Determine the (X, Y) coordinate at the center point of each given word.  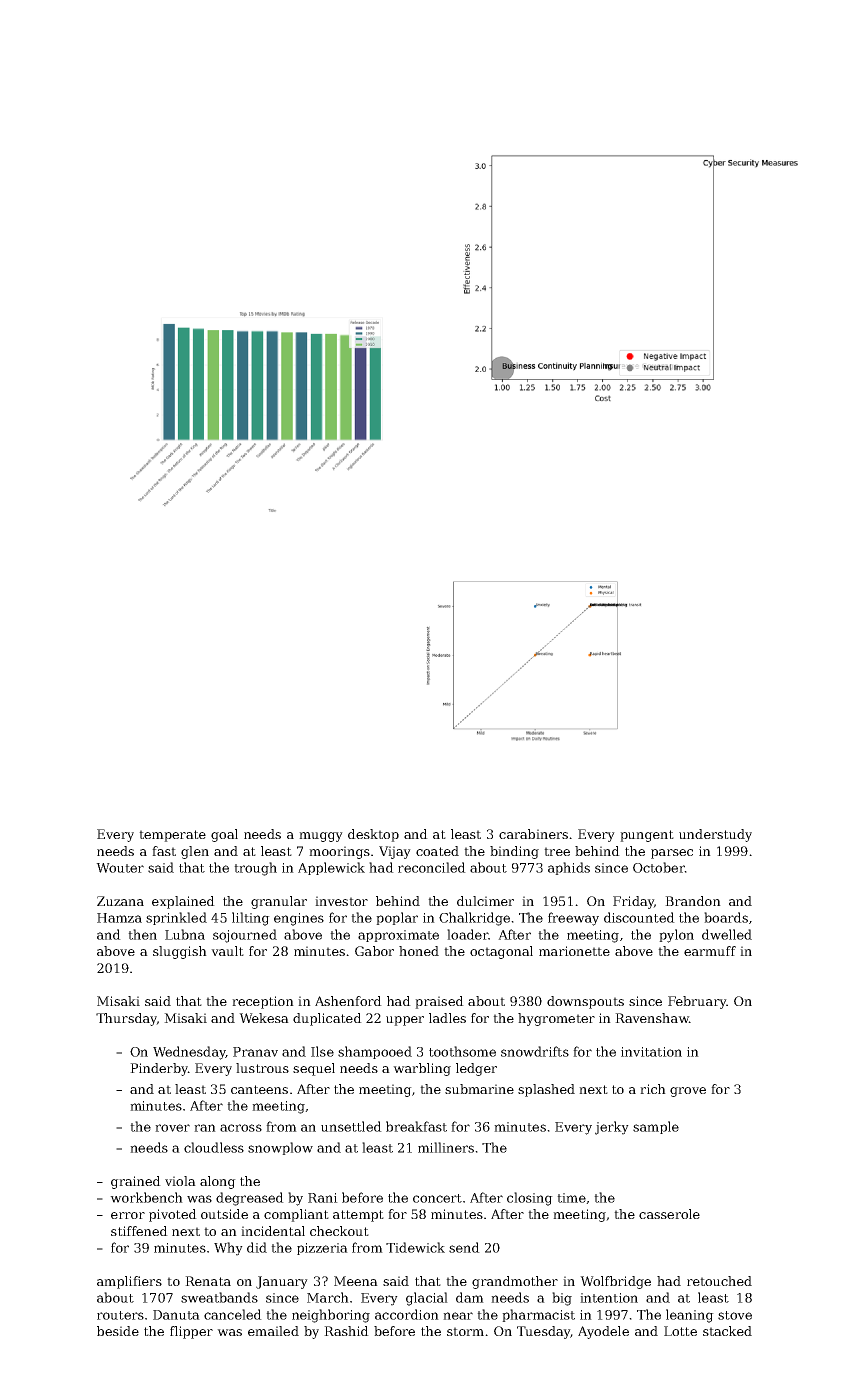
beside (118, 1331)
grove (688, 1092)
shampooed (375, 1052)
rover (172, 1128)
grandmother (515, 1282)
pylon (676, 936)
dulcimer (485, 901)
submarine (479, 1089)
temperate (172, 836)
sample (656, 1127)
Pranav (255, 1052)
